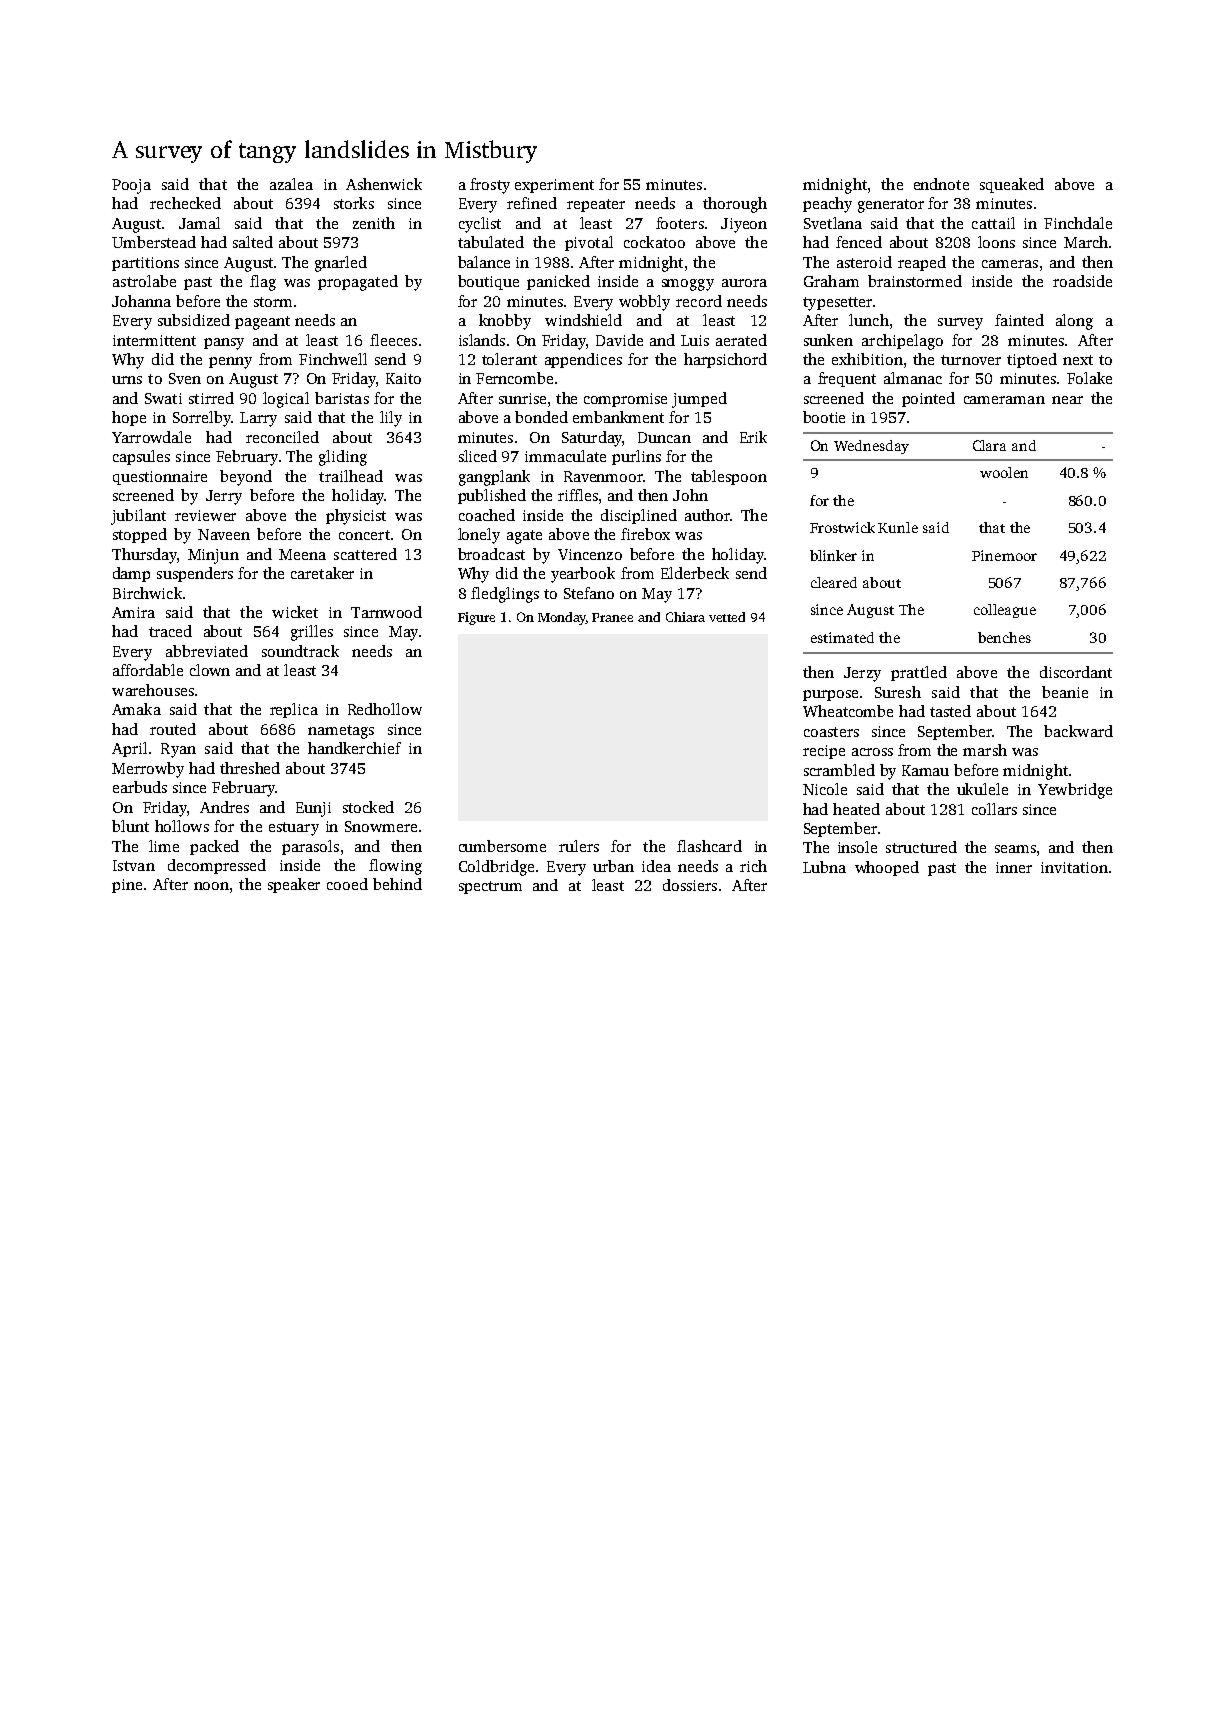 The height and width of the document is (1733, 1225). Describe the element at coordinates (291, 184) in the document. I see `azalea` at that location.
